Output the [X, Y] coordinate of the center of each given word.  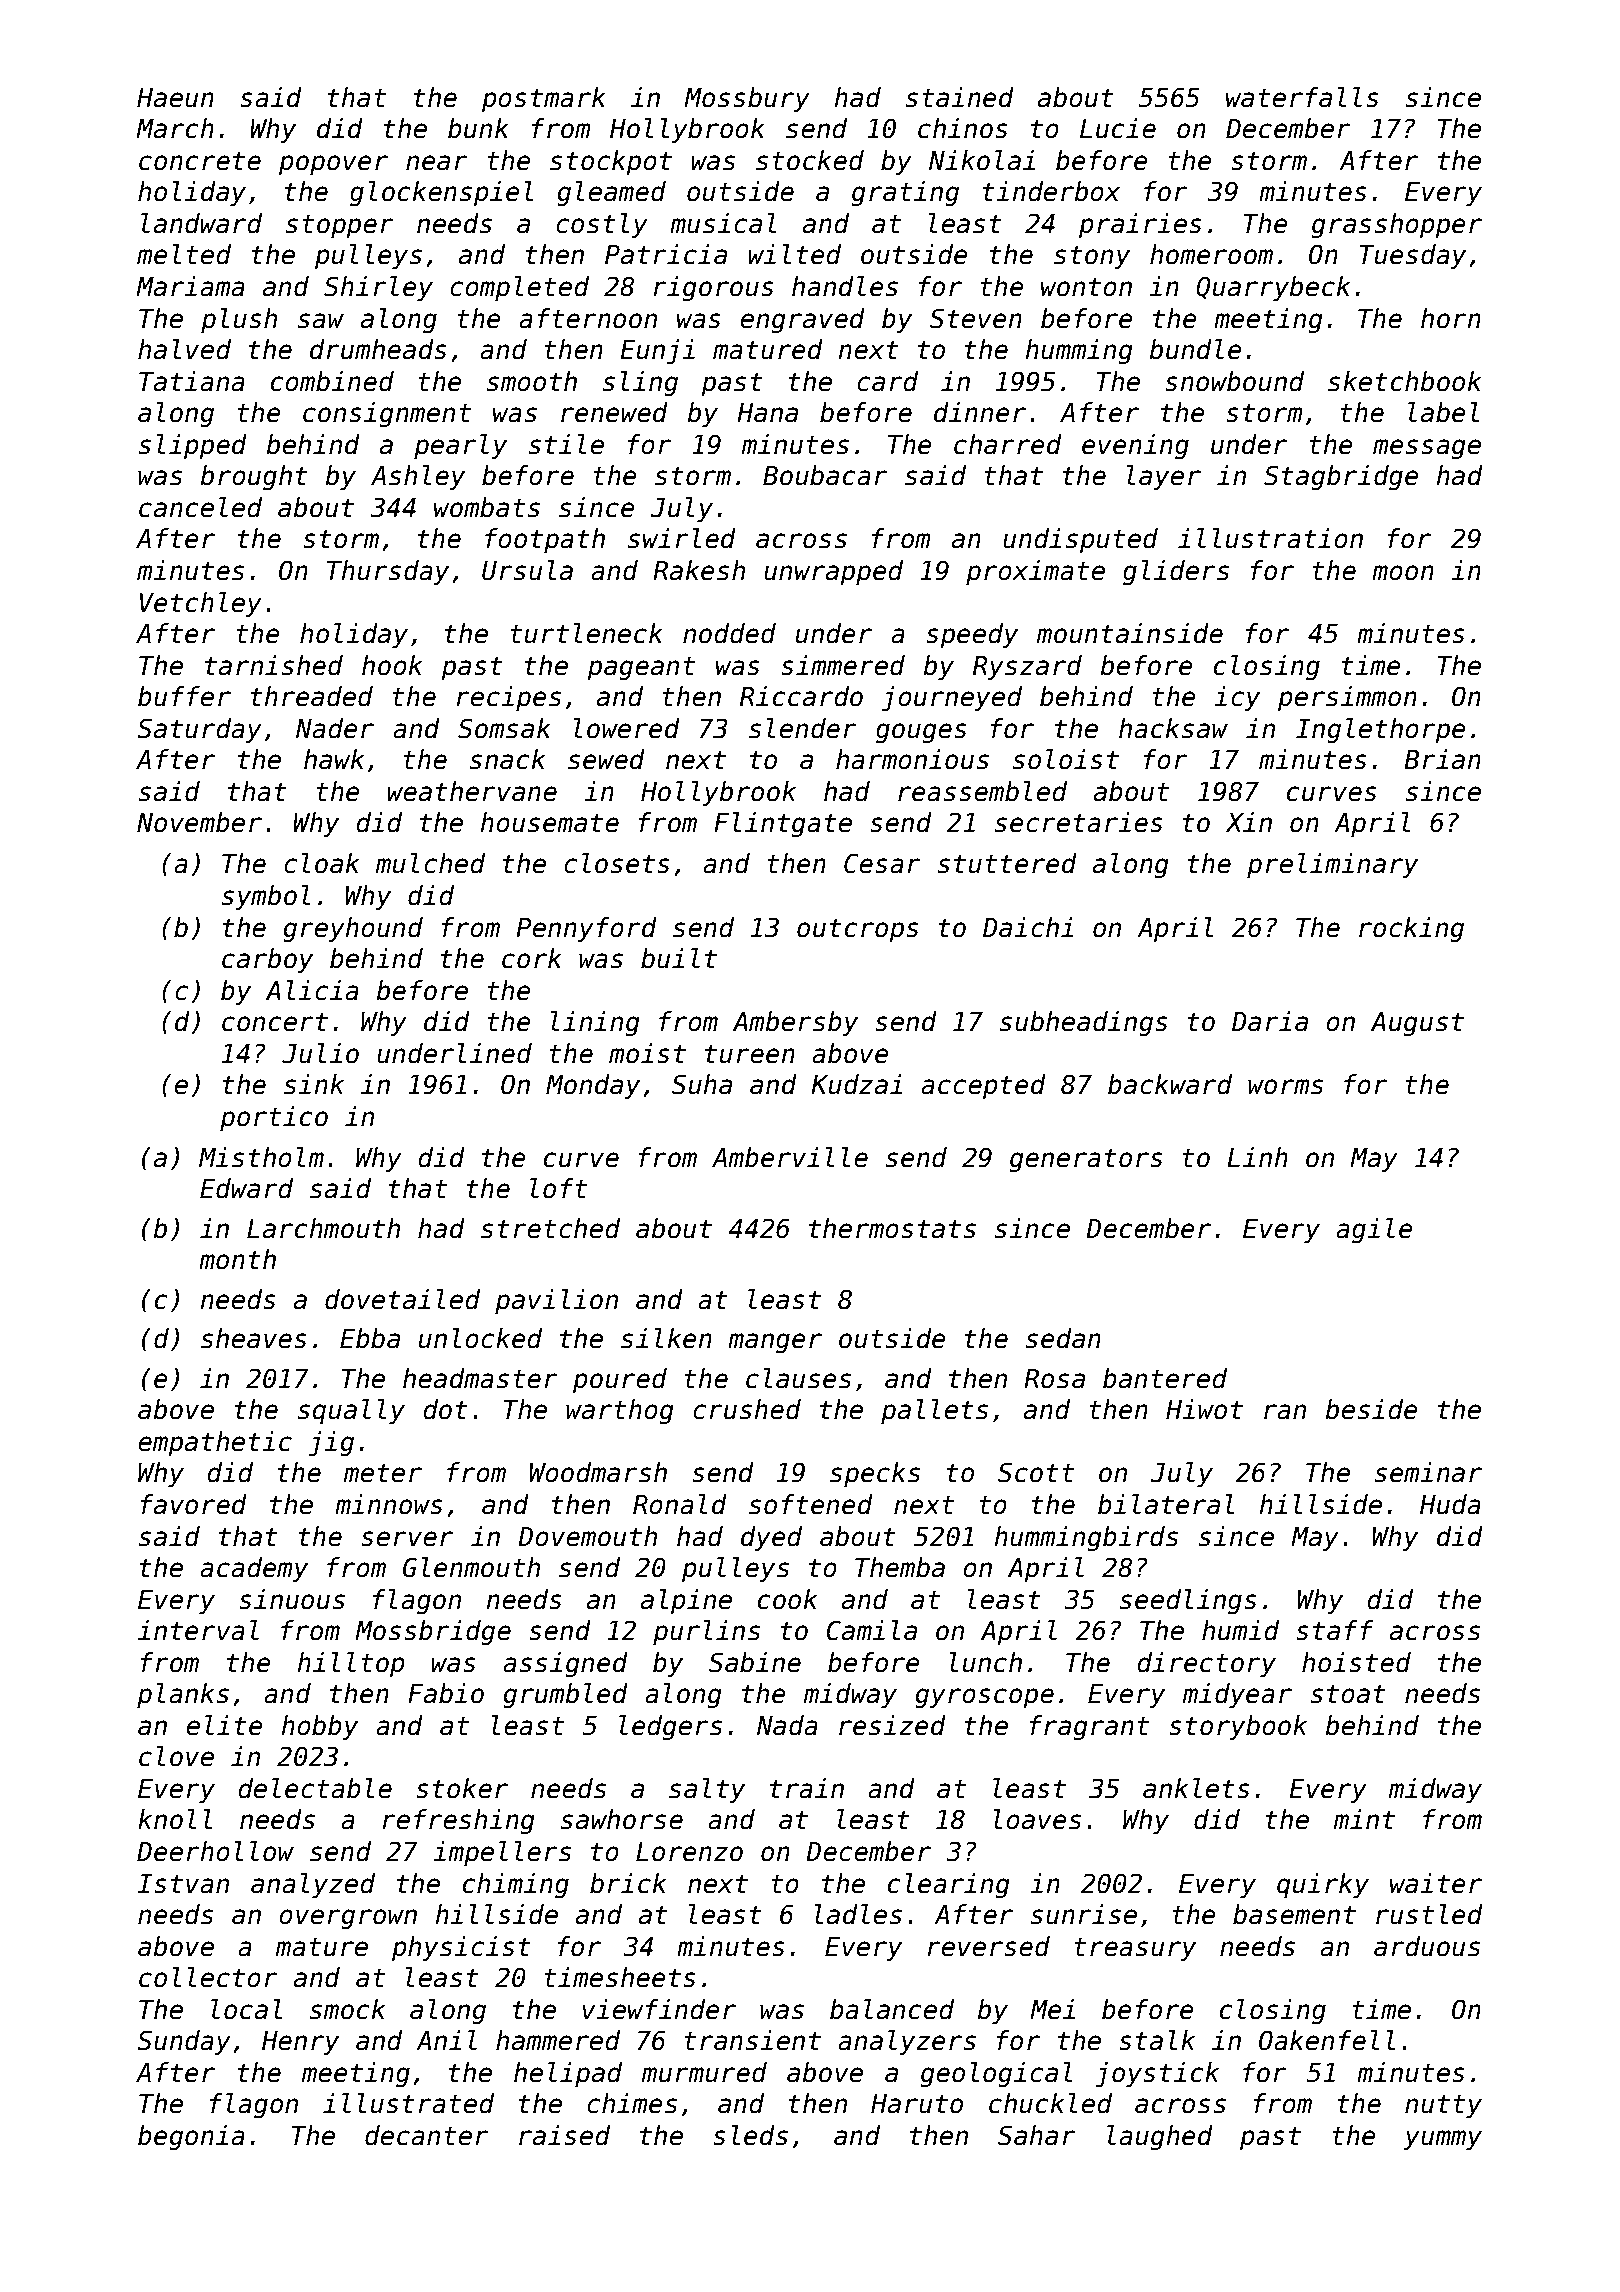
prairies [1140, 226]
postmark [544, 100]
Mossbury [747, 100]
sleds [750, 2135]
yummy [1443, 2140]
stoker [462, 1788]
